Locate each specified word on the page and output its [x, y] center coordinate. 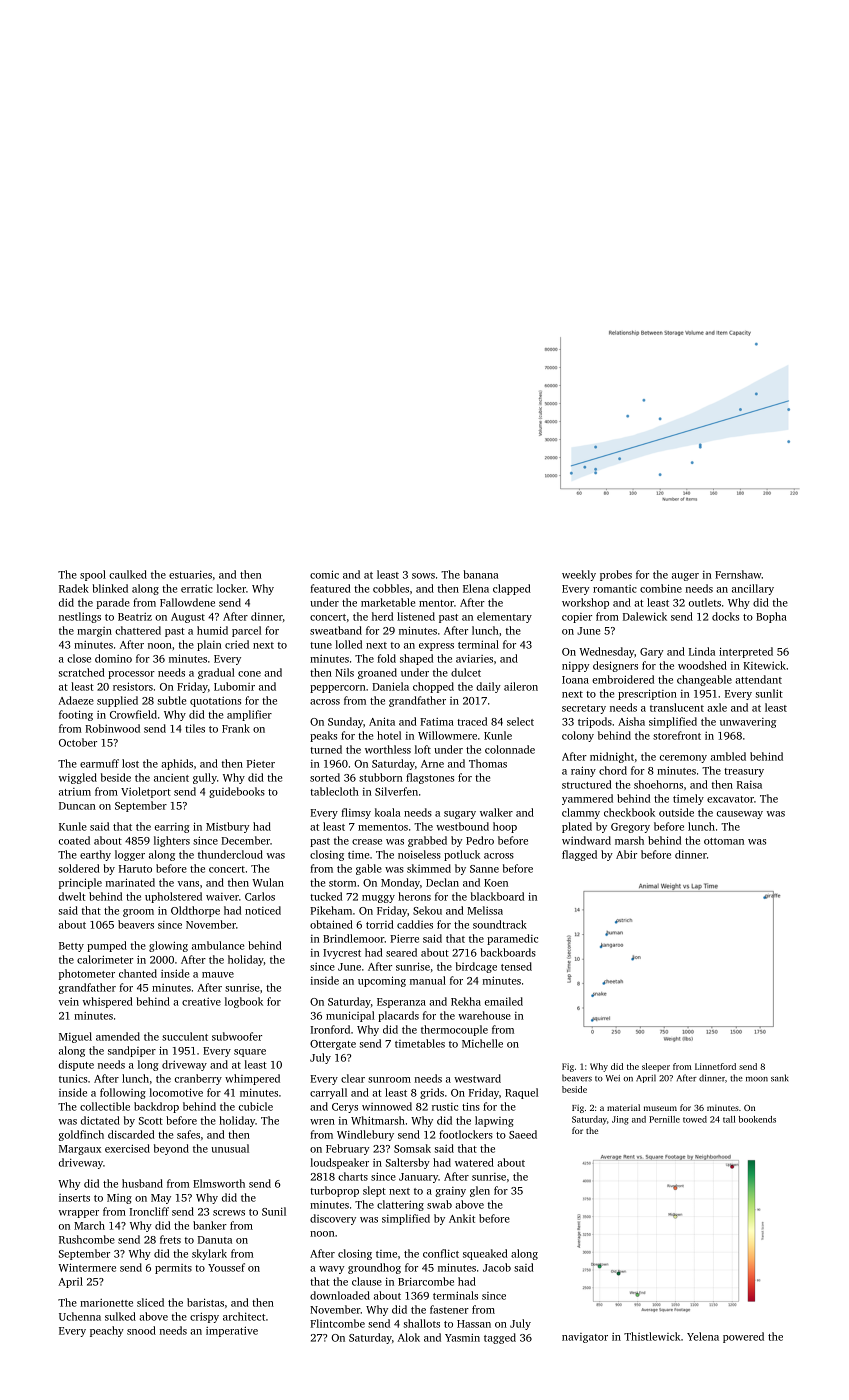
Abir [626, 854]
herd [382, 616]
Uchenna [80, 1316]
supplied [117, 701]
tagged [500, 1338]
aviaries [474, 659]
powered [743, 1337]
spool [93, 575]
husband [142, 1183]
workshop [585, 603]
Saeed [523, 1134]
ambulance [218, 945]
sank [780, 1078]
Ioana [575, 680]
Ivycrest [342, 954]
